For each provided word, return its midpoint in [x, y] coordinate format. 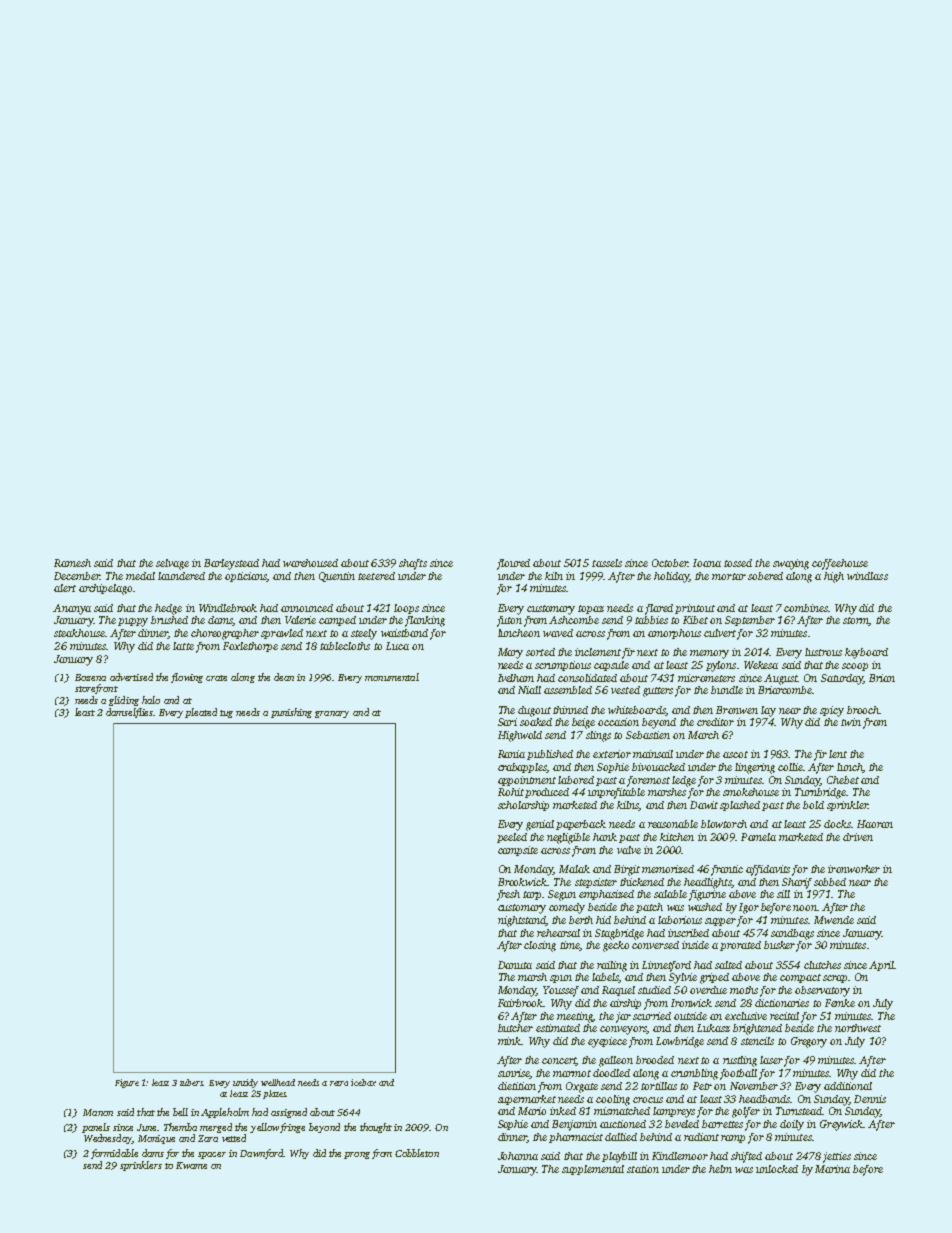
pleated [201, 713]
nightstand [522, 921]
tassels [607, 563]
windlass [867, 576]
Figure [127, 1083]
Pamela [758, 837]
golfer [746, 1112]
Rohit [511, 792]
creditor [715, 722]
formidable [114, 1154]
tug [226, 714]
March [703, 735]
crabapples [522, 768]
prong [357, 1155]
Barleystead [231, 564]
